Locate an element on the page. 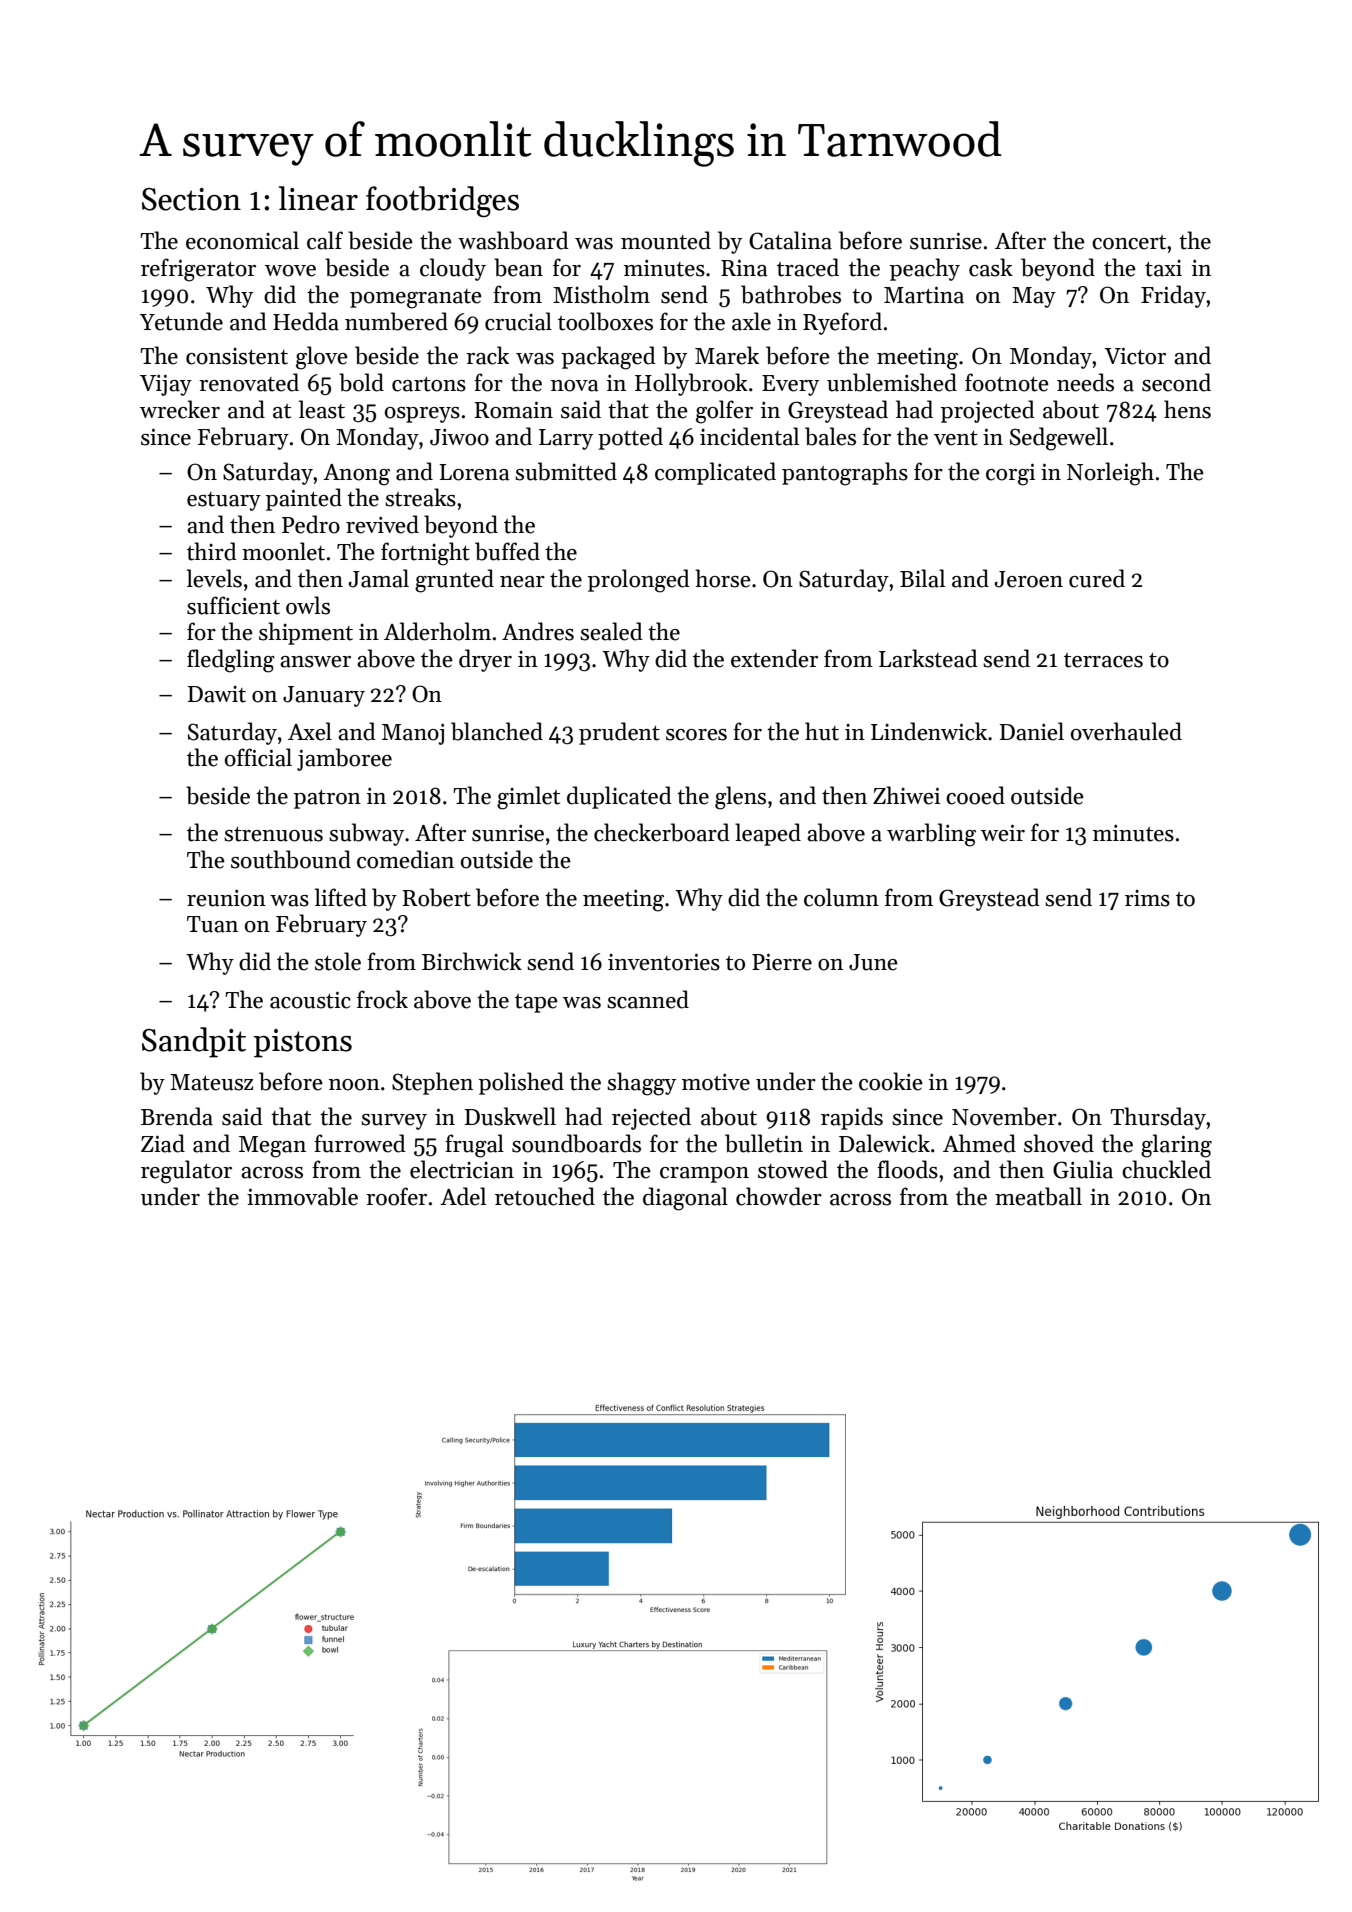  cask is located at coordinates (991, 267).
